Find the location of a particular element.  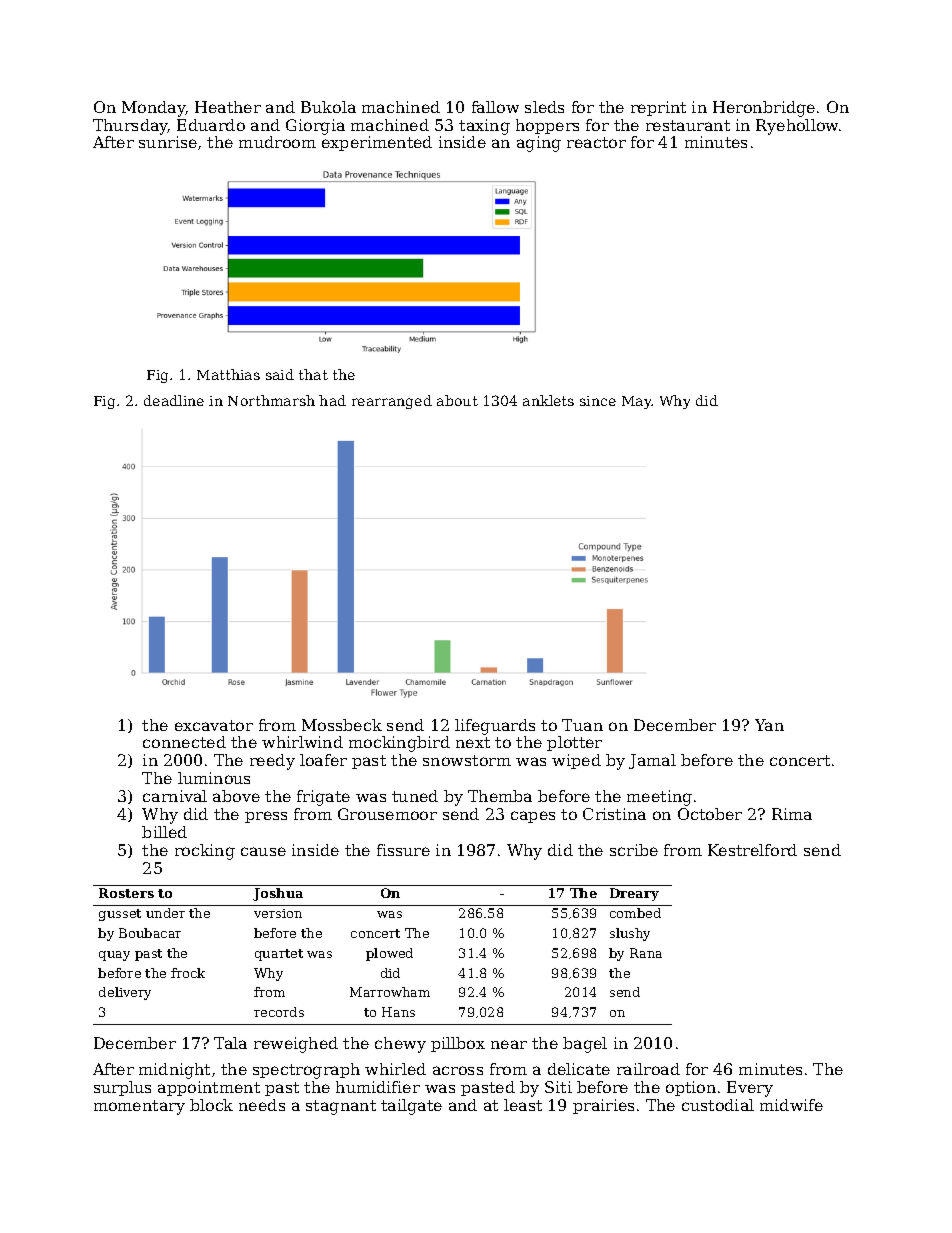

block is located at coordinates (211, 1105).
